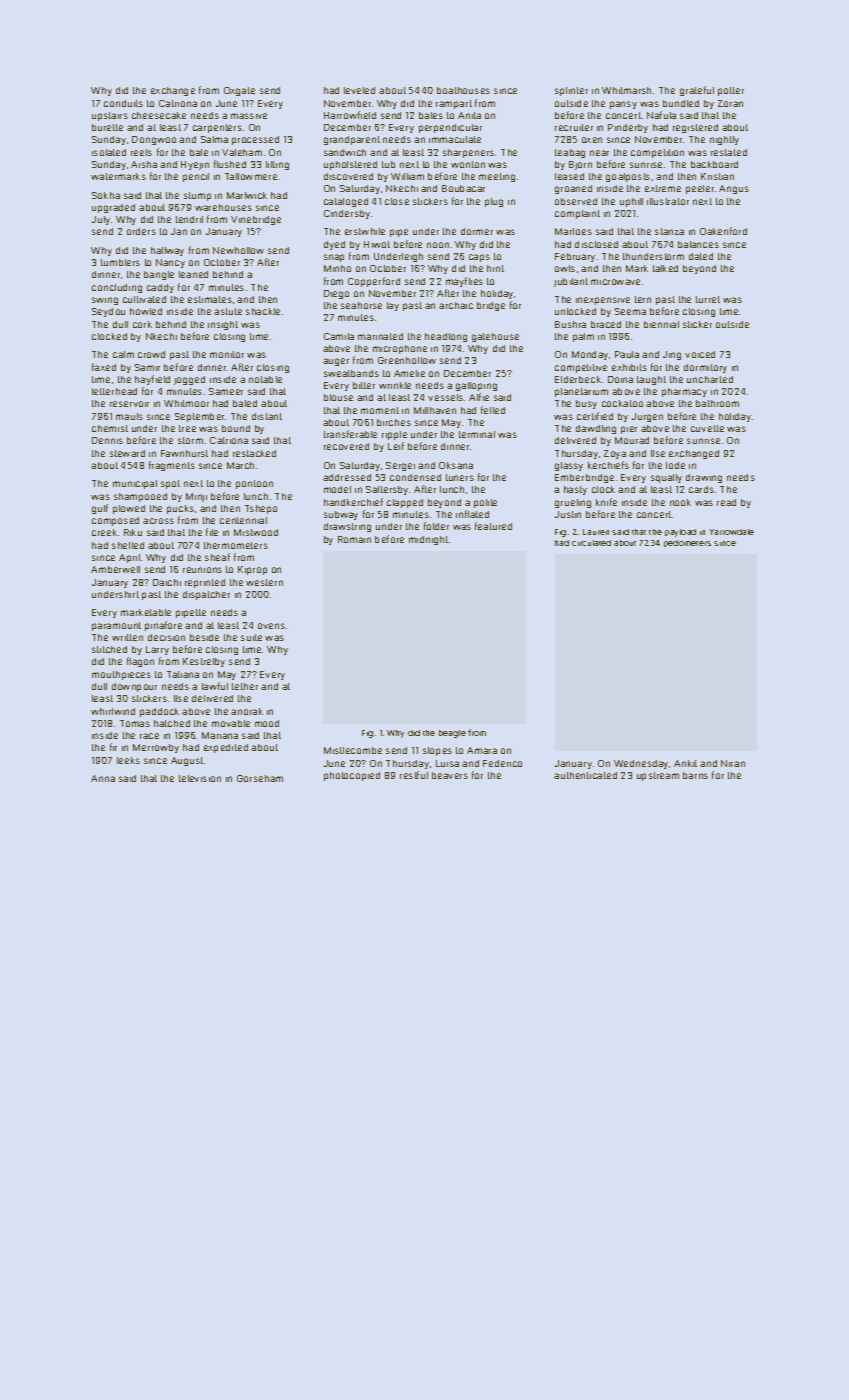  Describe the element at coordinates (116, 626) in the screenshot. I see `paramount` at that location.
